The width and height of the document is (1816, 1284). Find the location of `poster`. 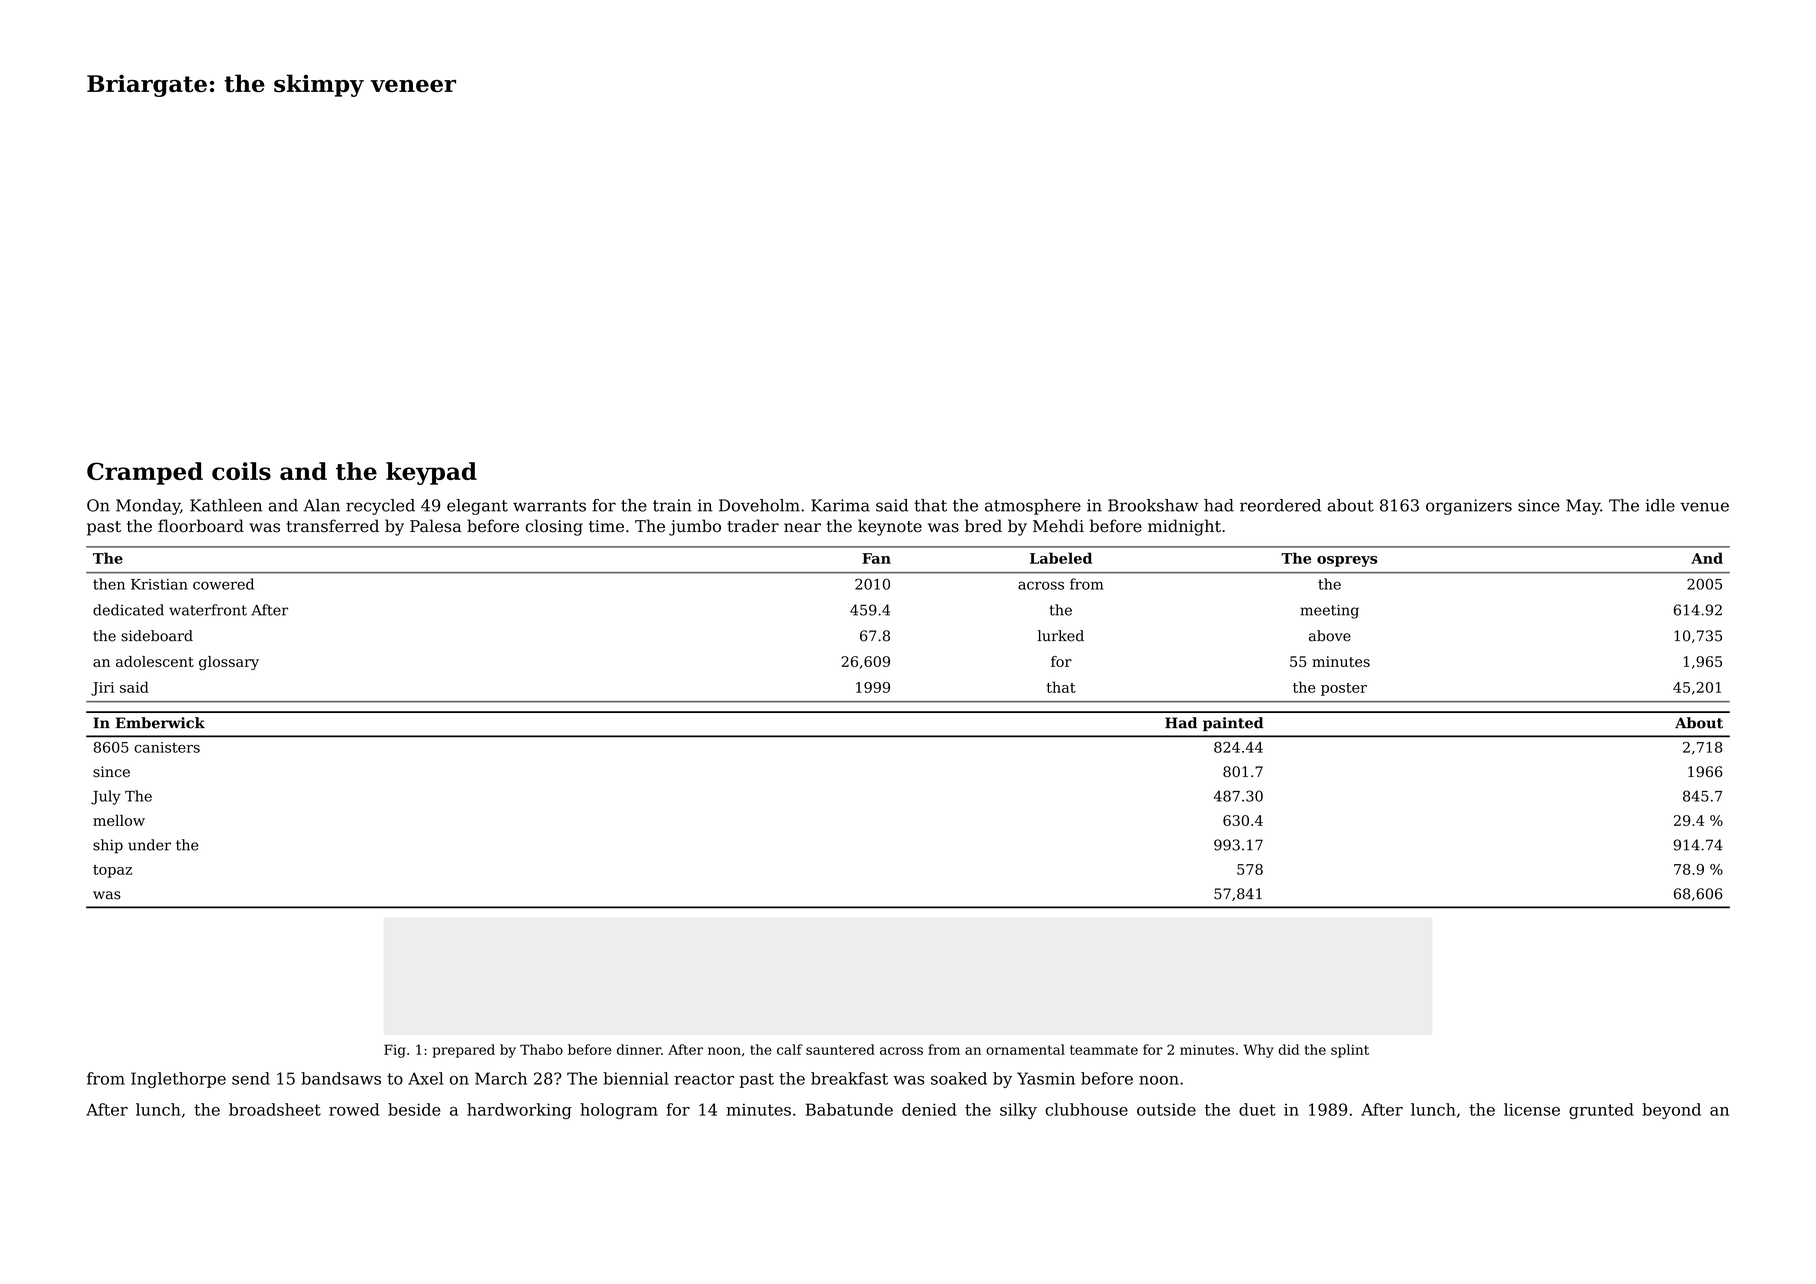

poster is located at coordinates (1344, 689).
